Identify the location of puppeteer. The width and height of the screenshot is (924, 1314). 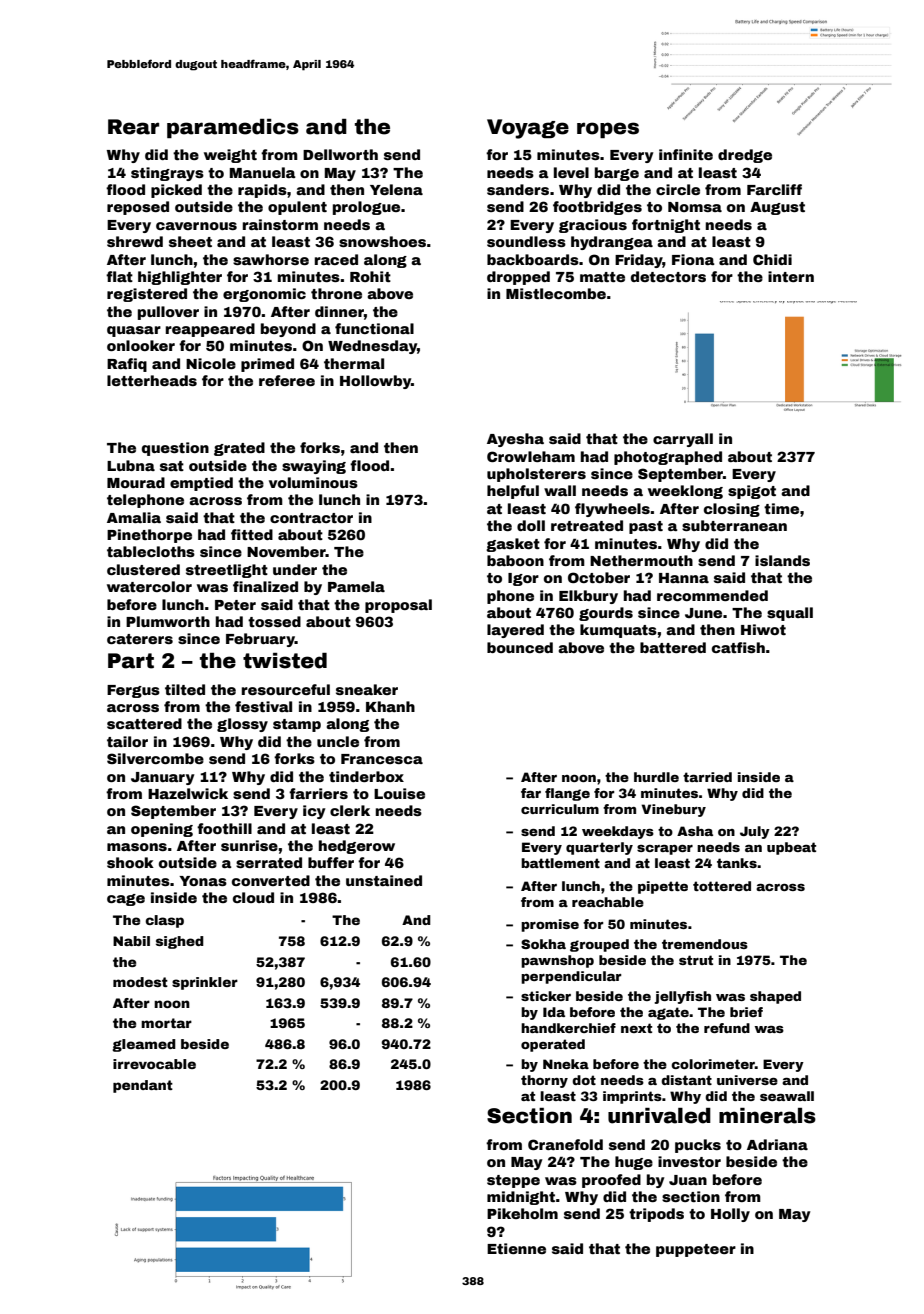
(696, 1250).
